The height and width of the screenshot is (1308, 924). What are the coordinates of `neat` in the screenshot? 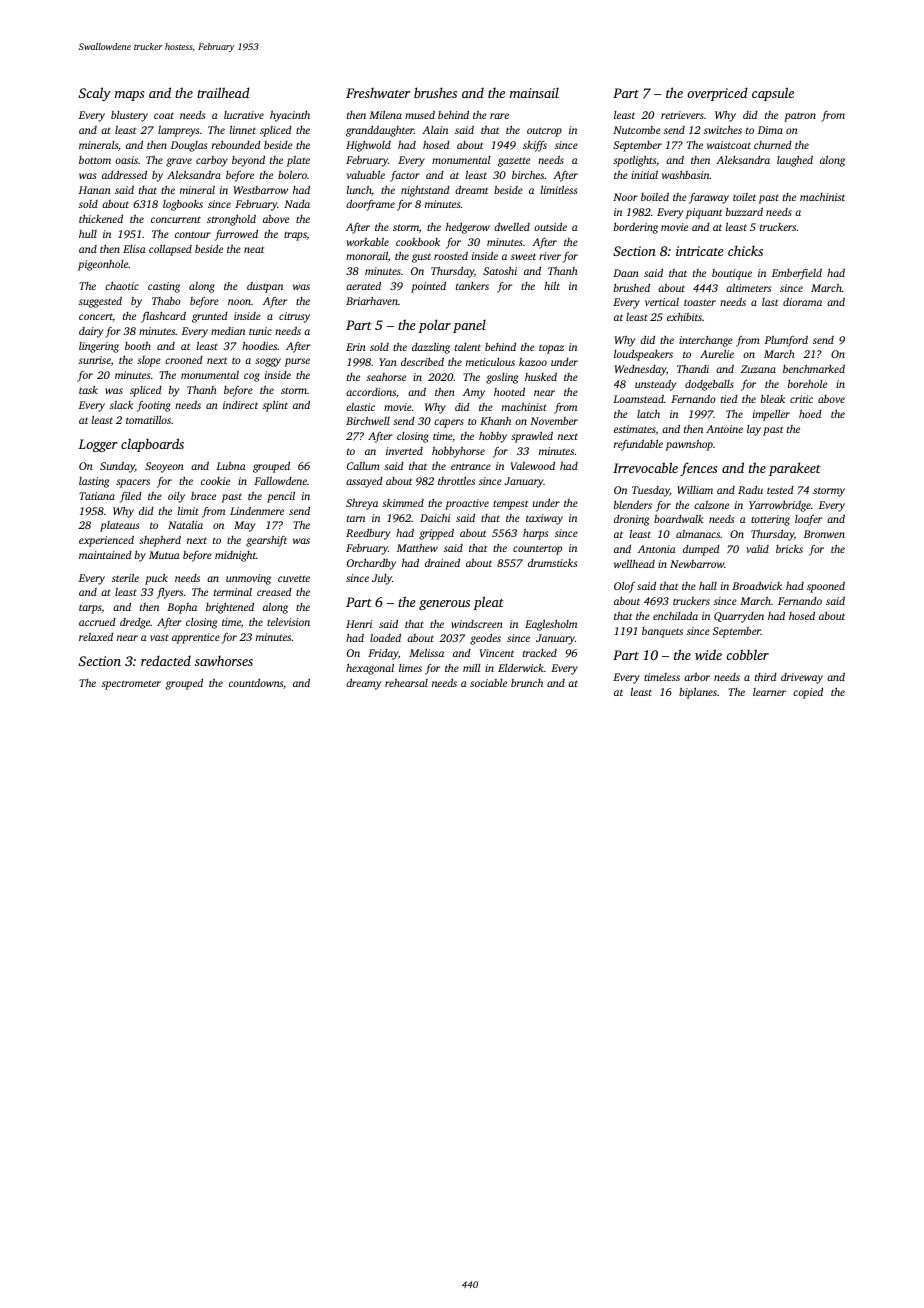 It's located at (254, 250).
